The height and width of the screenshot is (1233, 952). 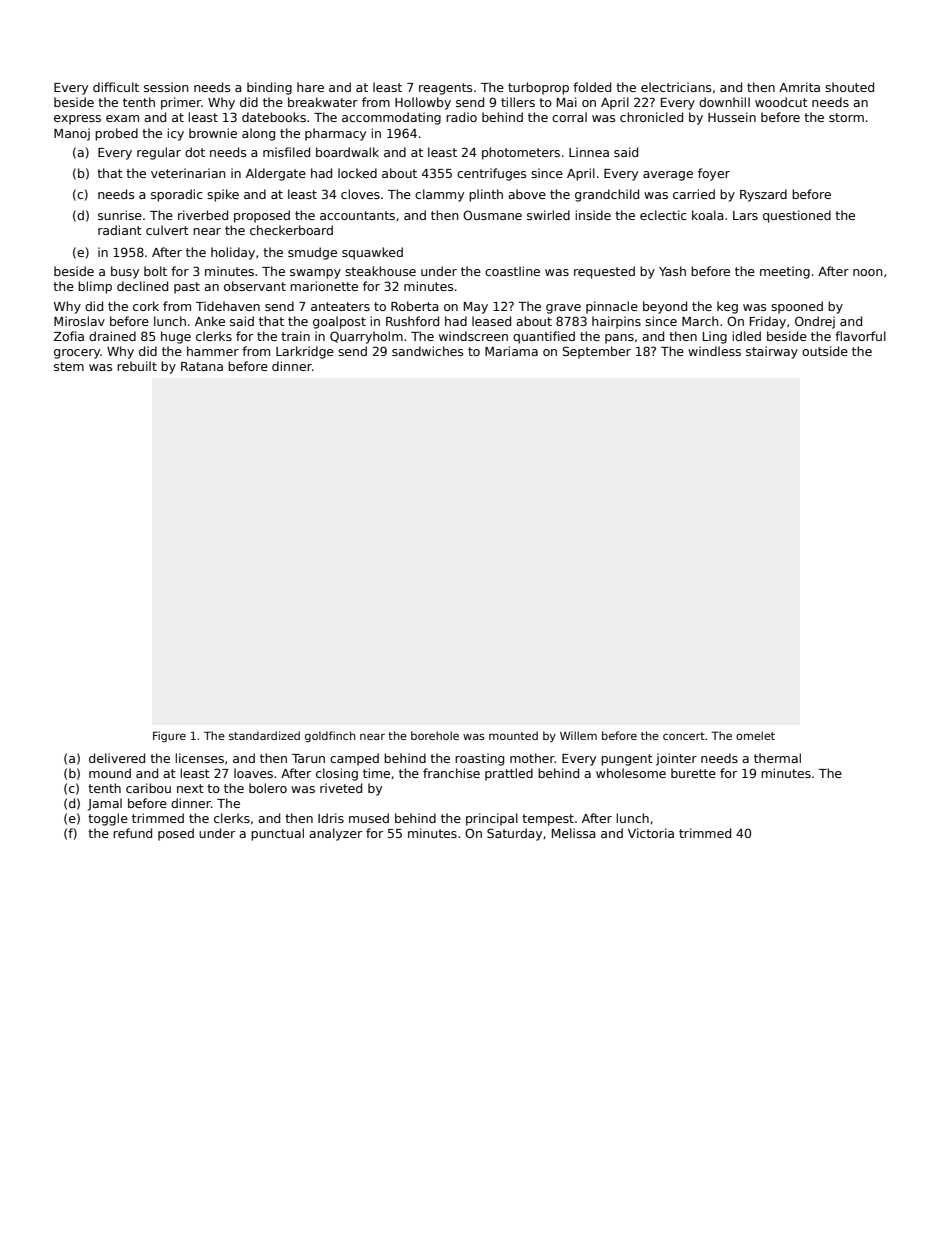 I want to click on sandwiches, so click(x=428, y=351).
